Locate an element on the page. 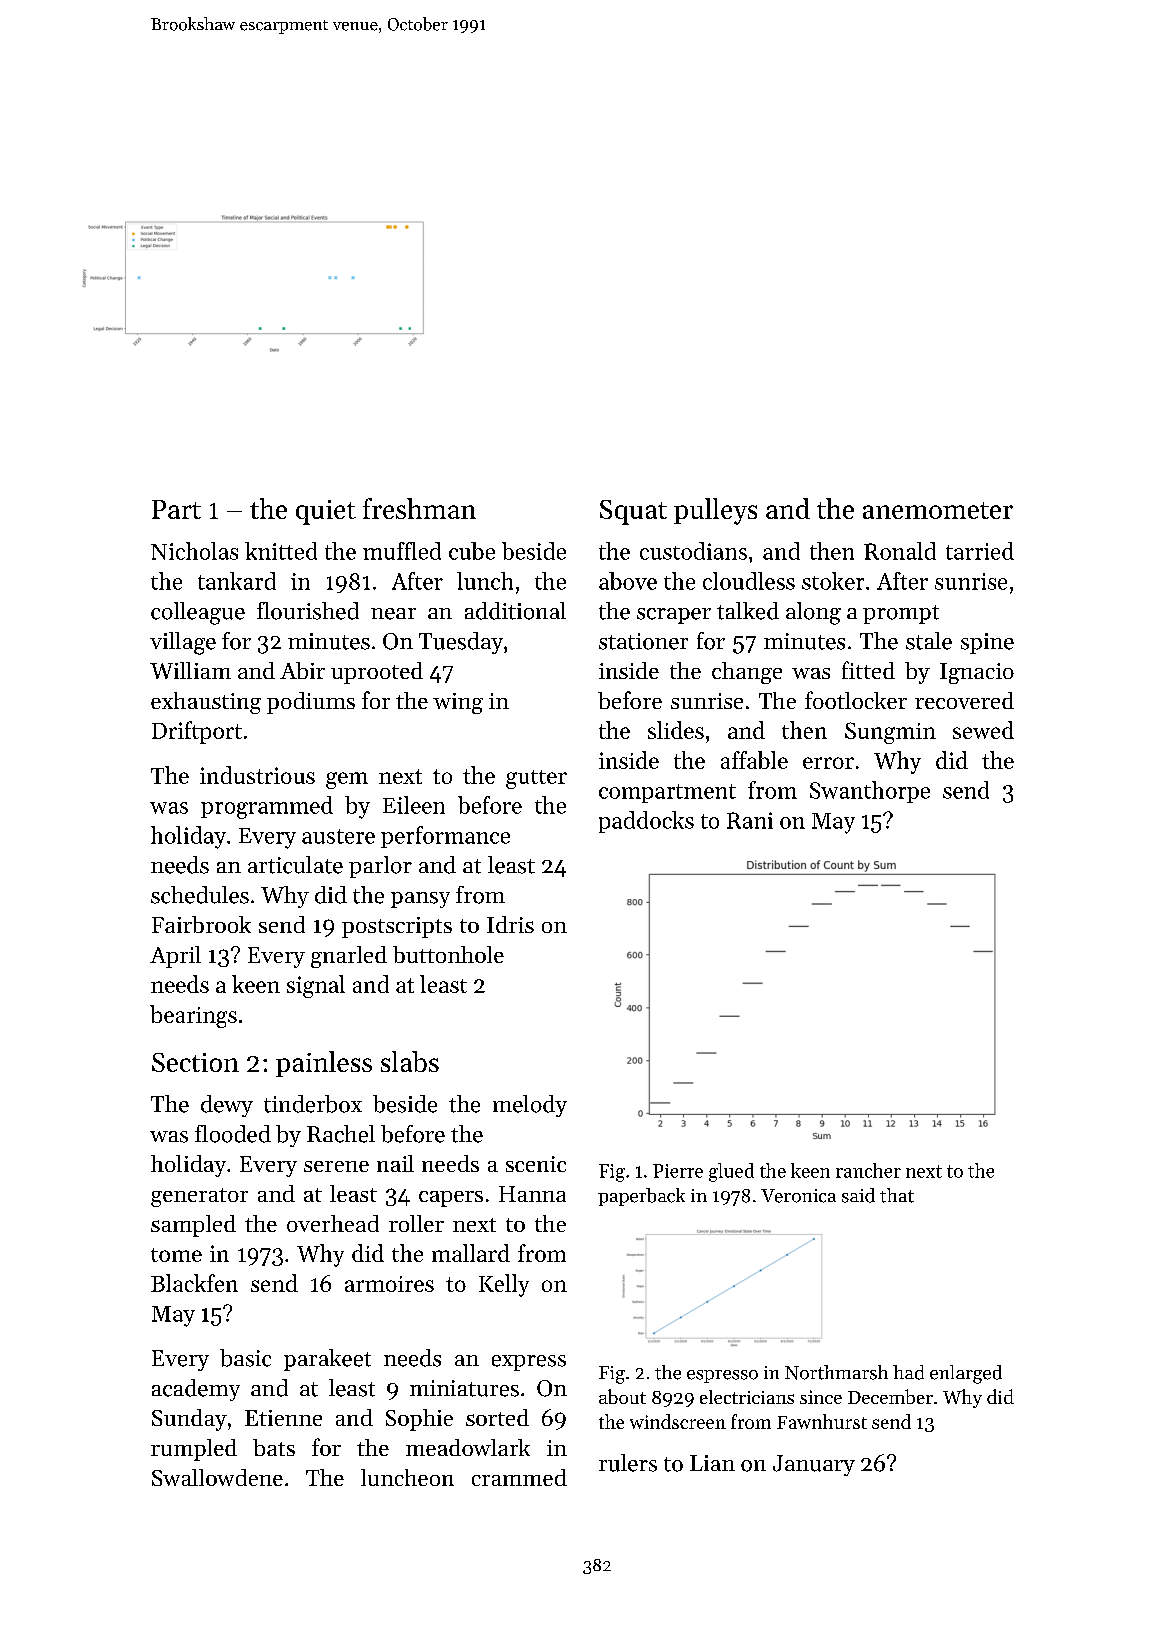 This image has height=1647, width=1165. quiet is located at coordinates (326, 512).
